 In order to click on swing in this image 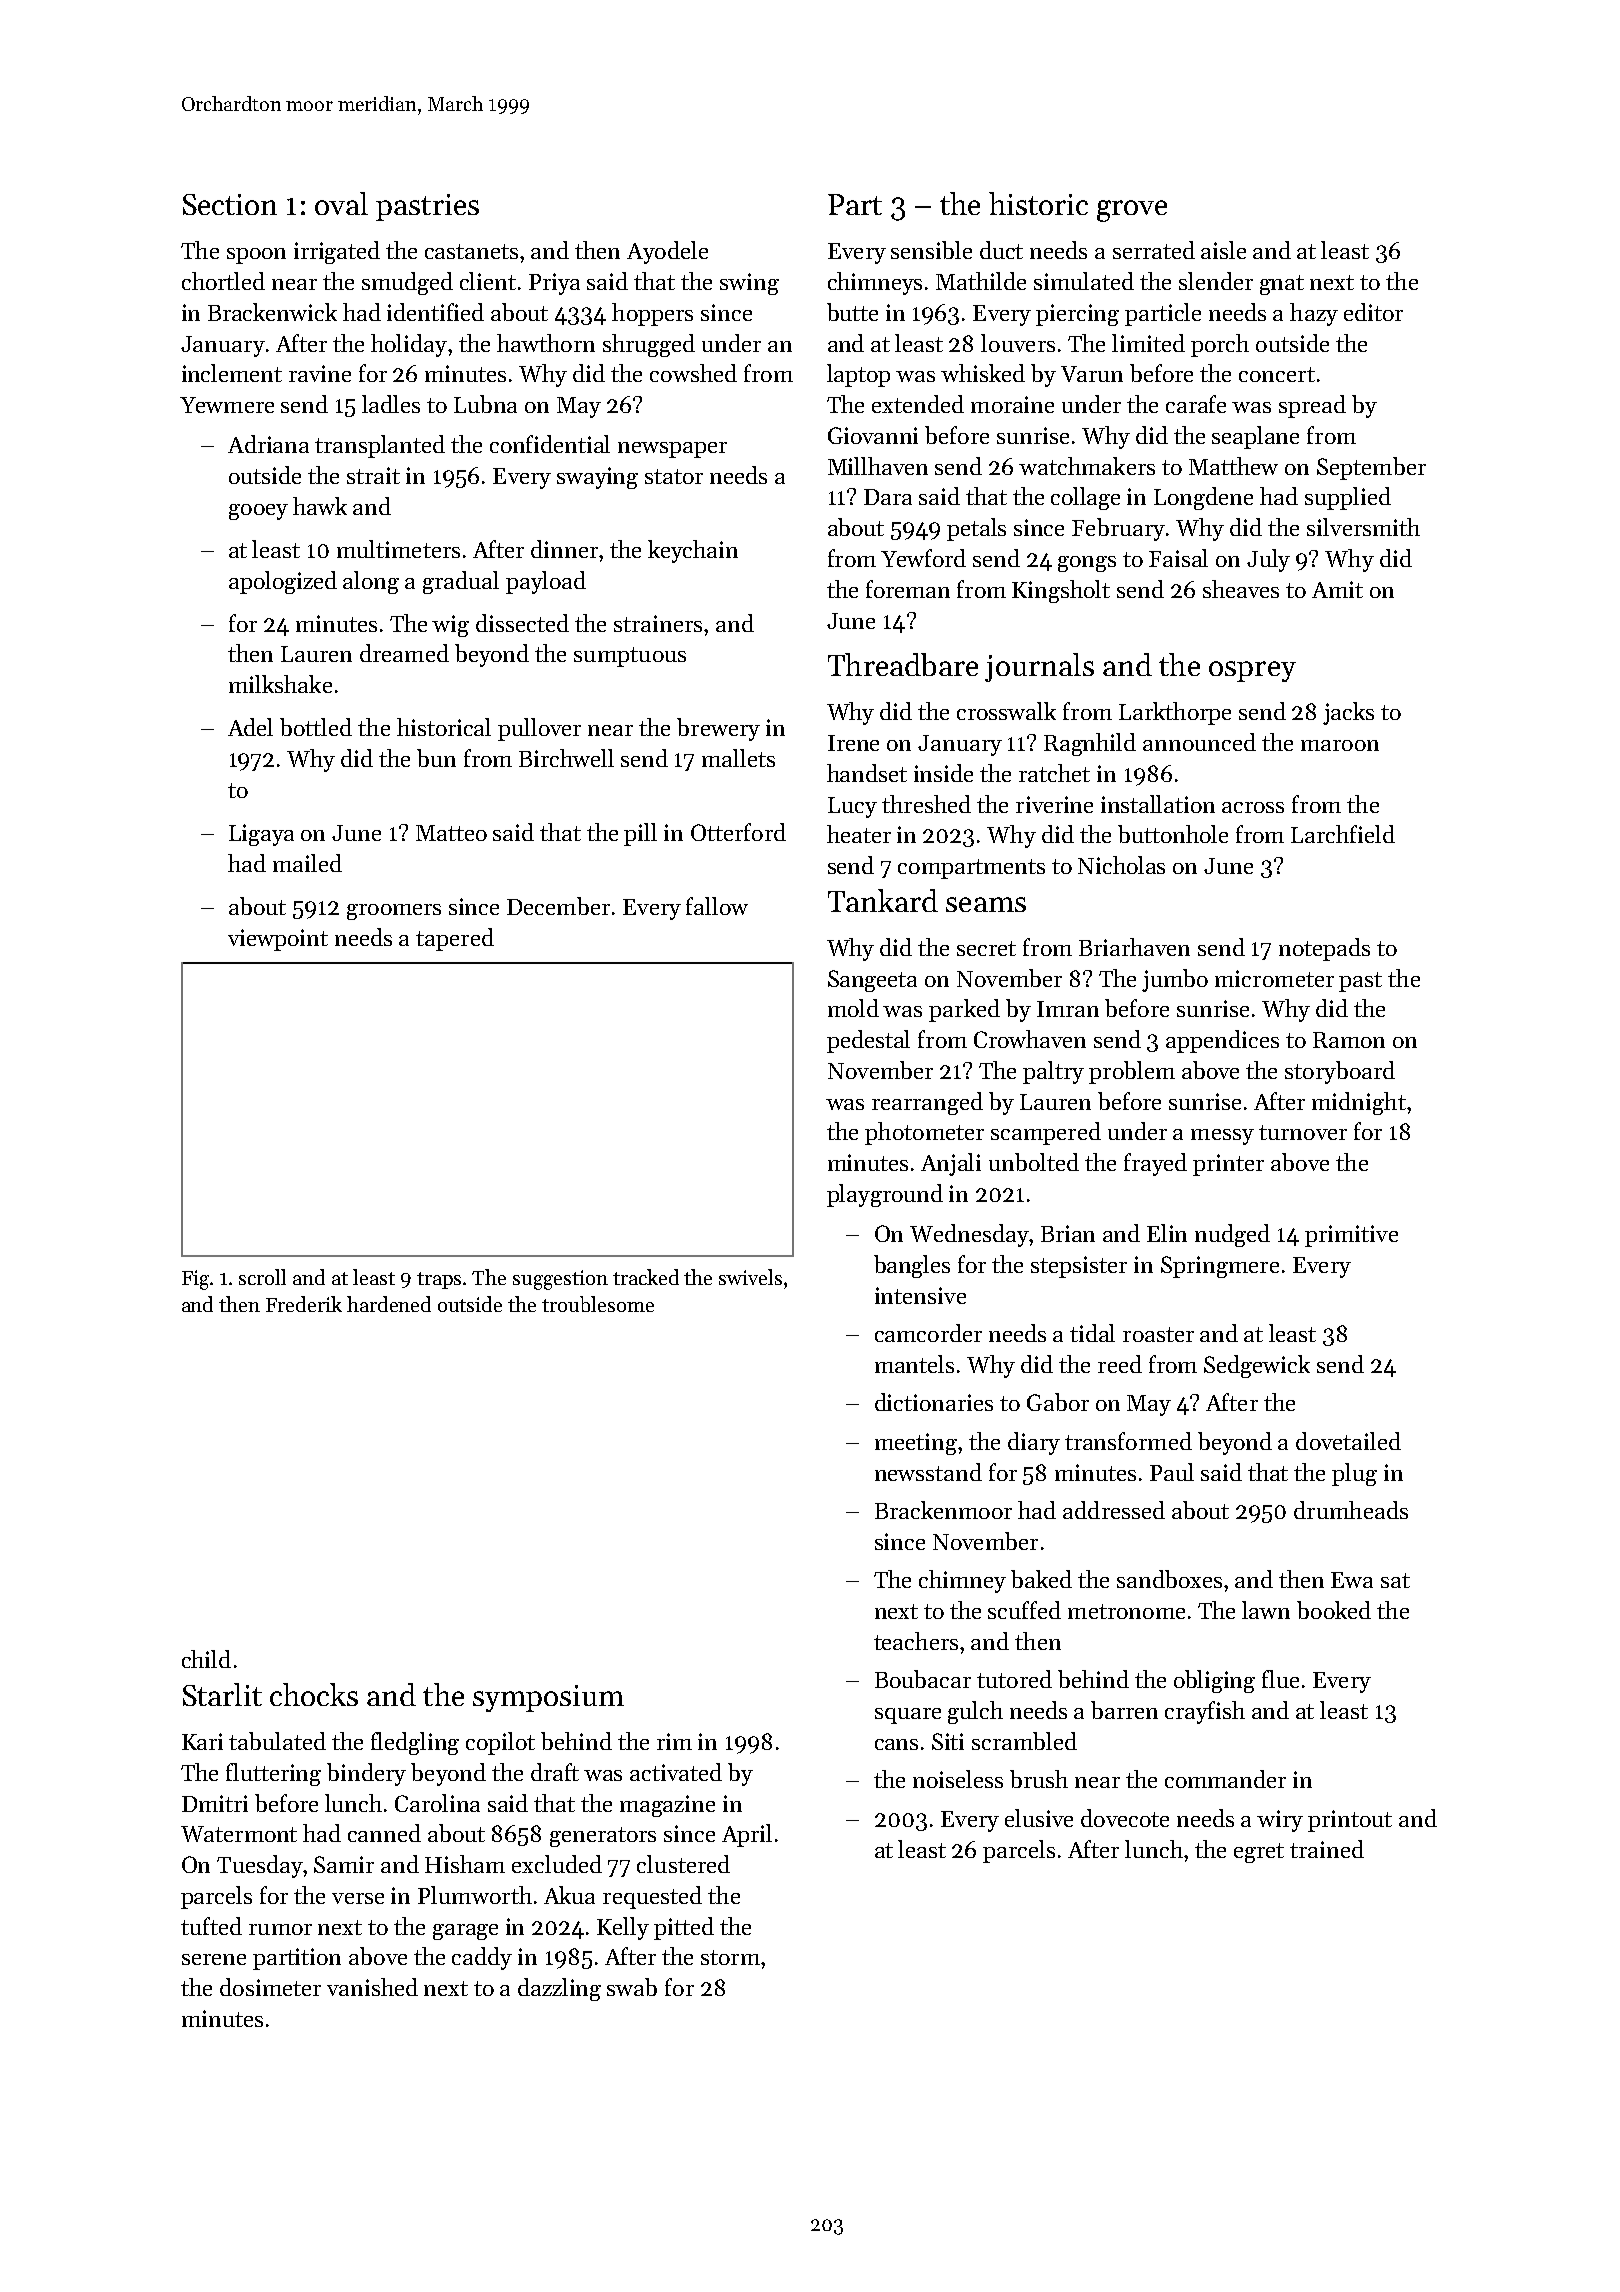, I will do `click(749, 284)`.
